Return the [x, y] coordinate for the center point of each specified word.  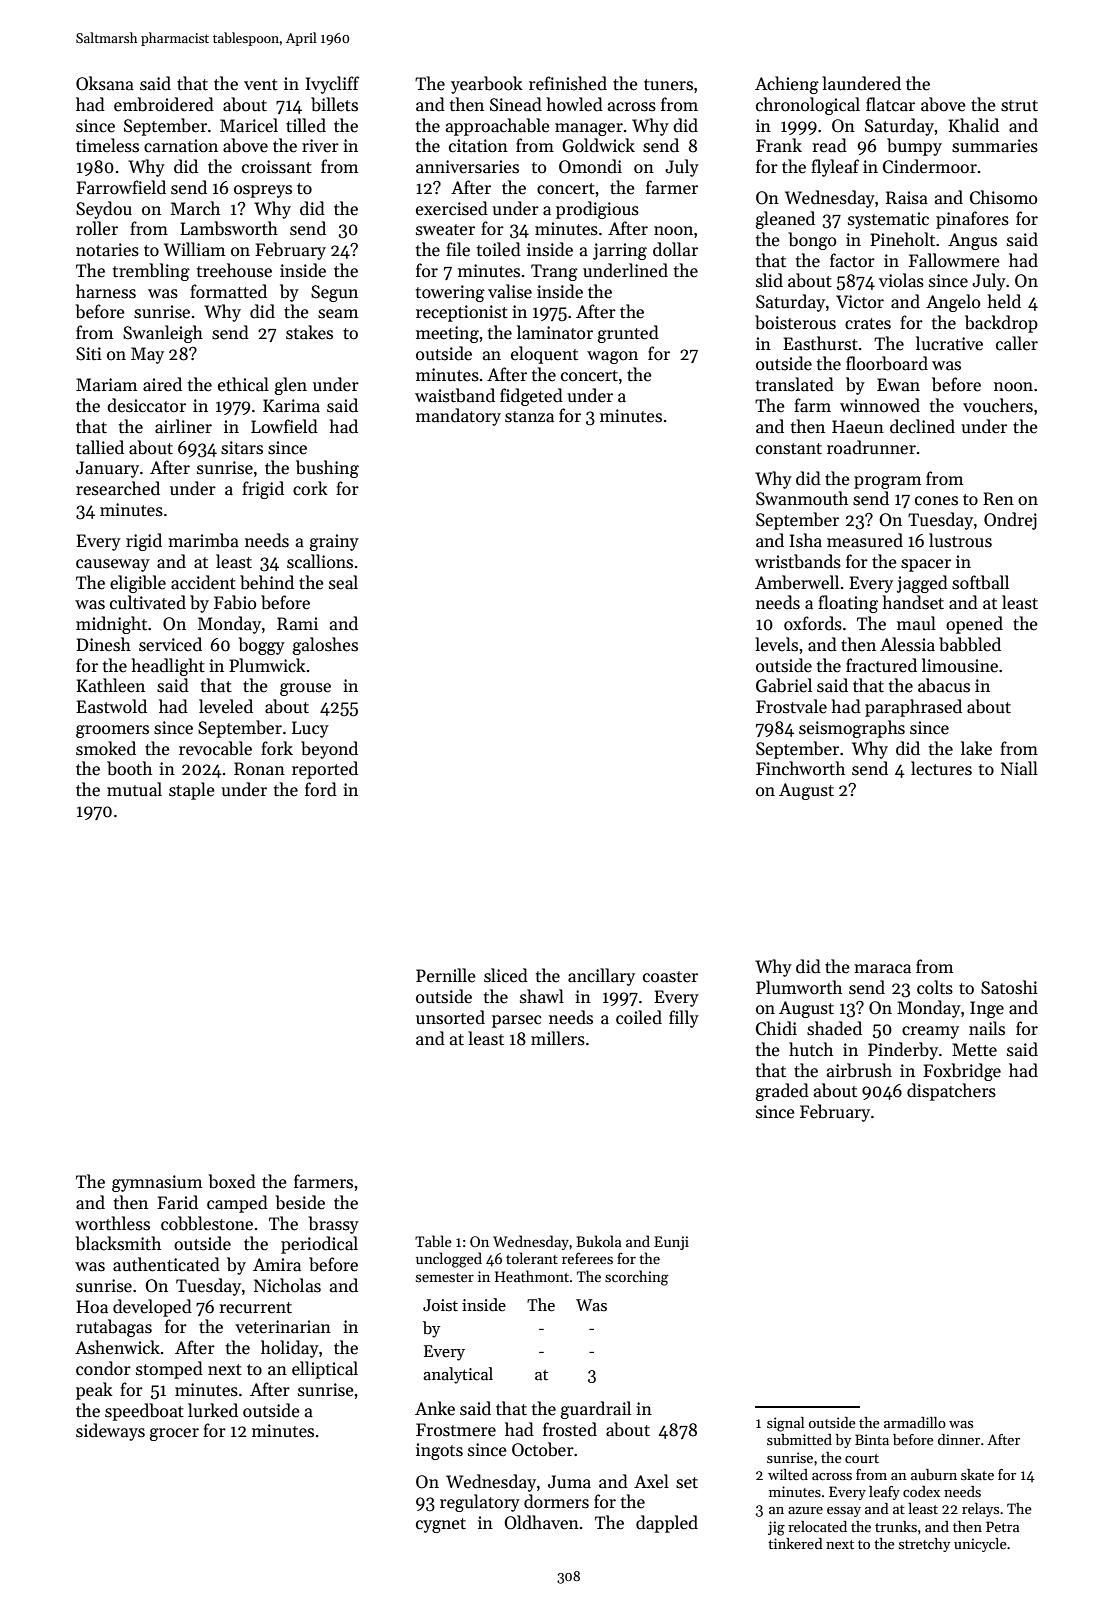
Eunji [671, 1243]
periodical [319, 1245]
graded [782, 1092]
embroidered [164, 104]
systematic [888, 220]
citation [478, 146]
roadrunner [871, 447]
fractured [881, 665]
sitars [242, 448]
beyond [329, 750]
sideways [110, 1432]
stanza [529, 417]
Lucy [310, 729]
